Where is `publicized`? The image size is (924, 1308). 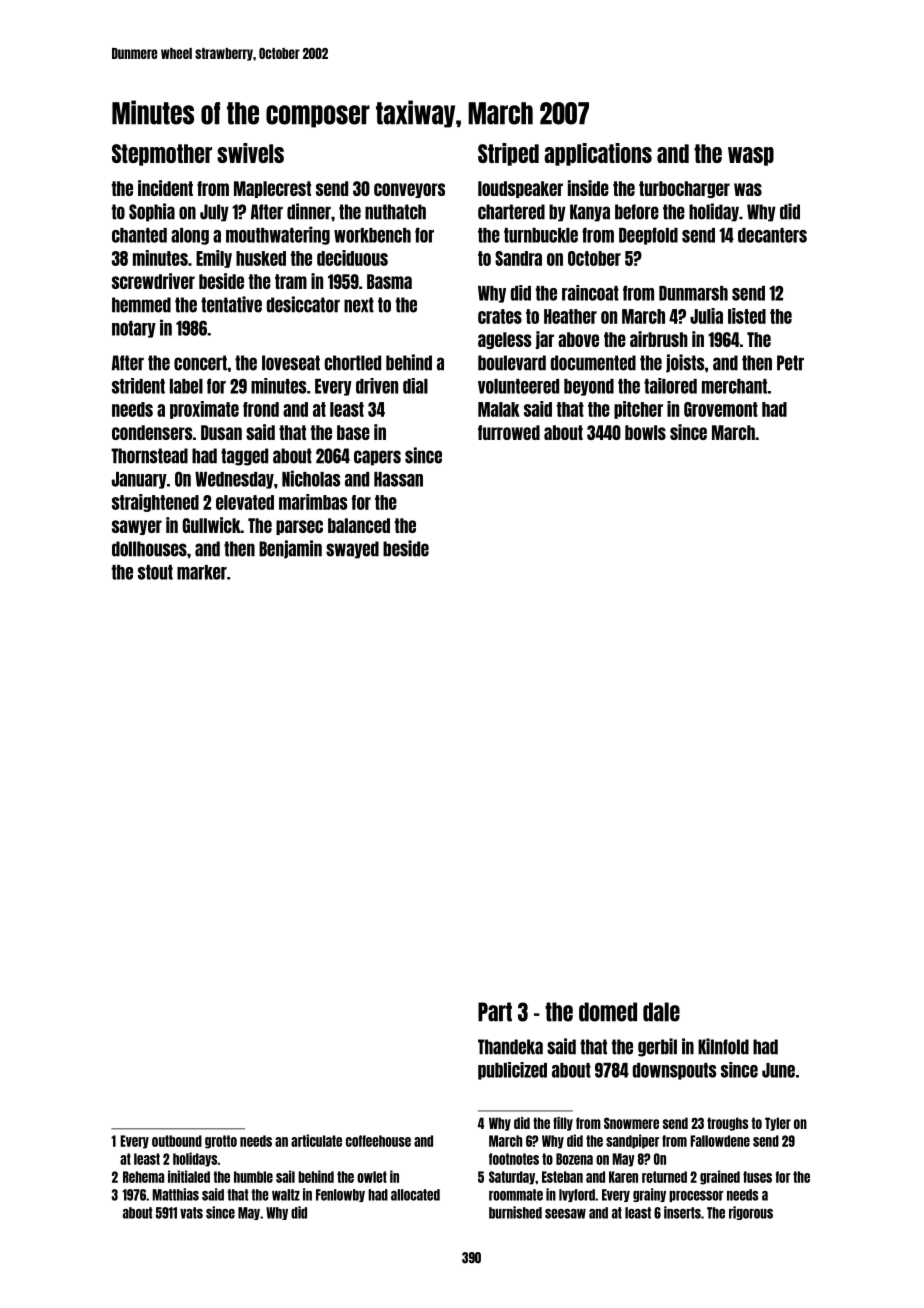
publicized is located at coordinates (512, 1071).
